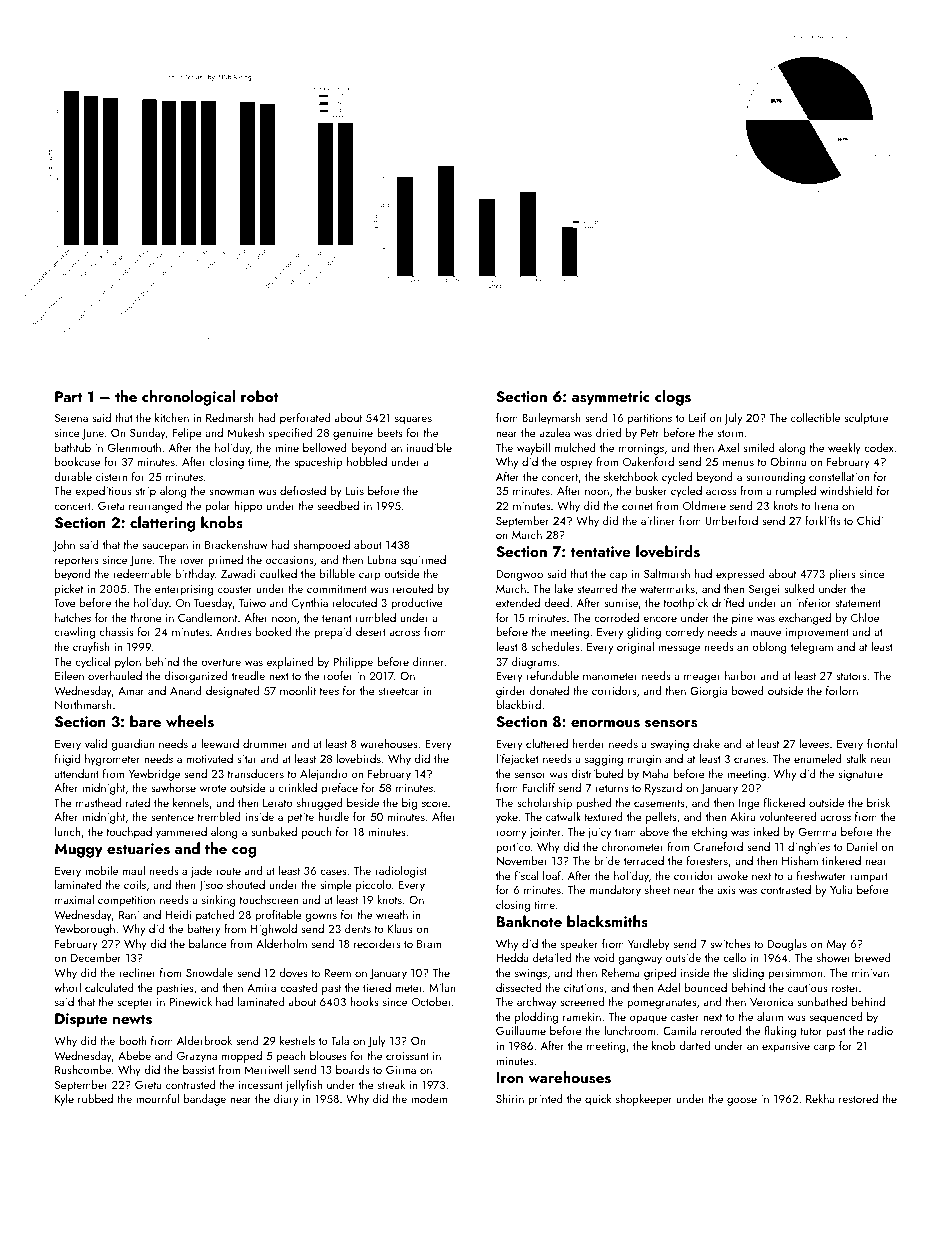 The width and height of the screenshot is (952, 1233). I want to click on weekly, so click(844, 449).
